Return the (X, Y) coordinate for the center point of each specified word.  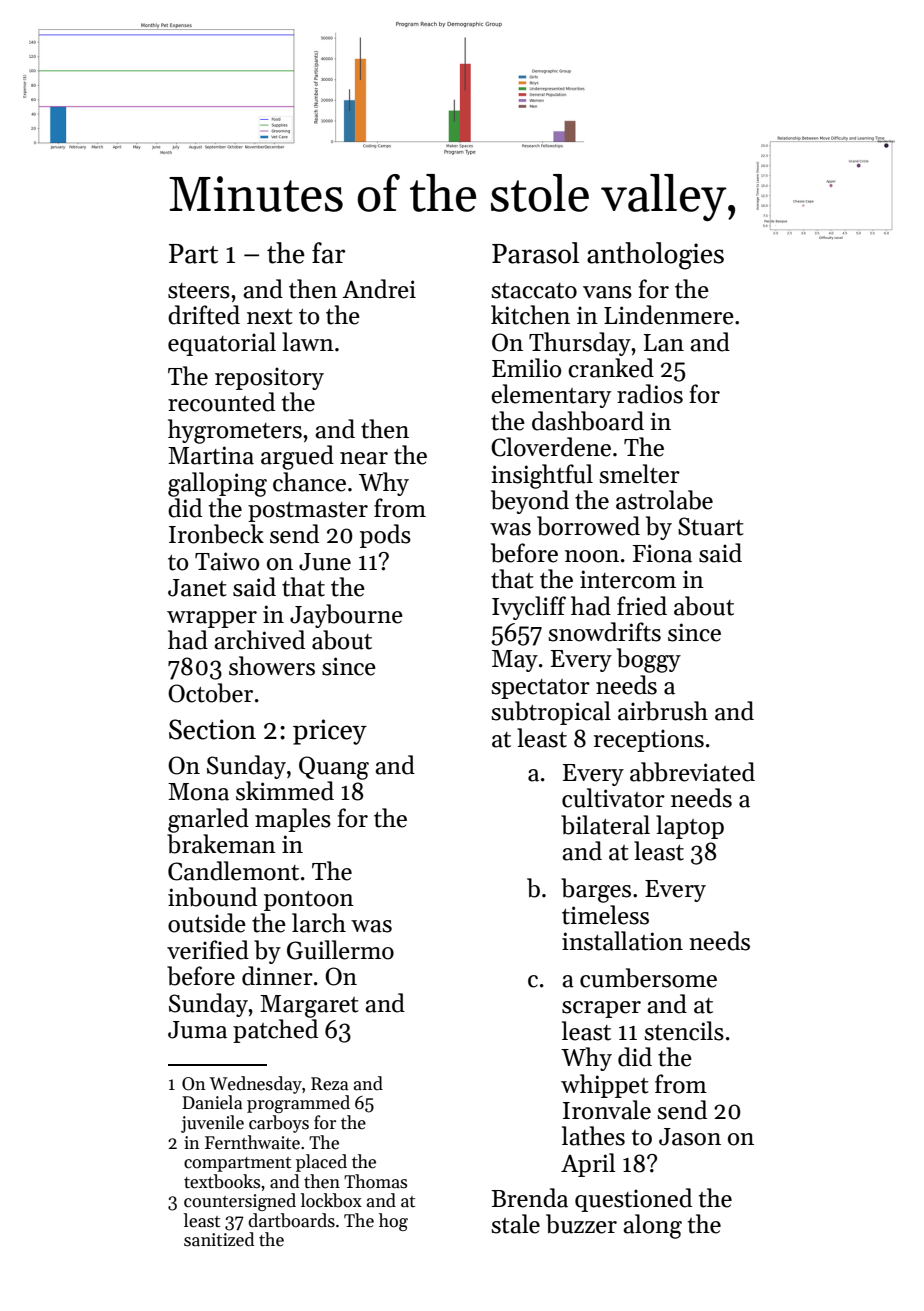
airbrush (663, 711)
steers (199, 291)
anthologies (655, 256)
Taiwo (227, 561)
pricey (330, 732)
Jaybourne (346, 616)
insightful (542, 476)
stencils (684, 1031)
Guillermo (340, 950)
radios (650, 394)
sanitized (219, 1239)
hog (393, 1222)
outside (207, 923)
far (328, 253)
